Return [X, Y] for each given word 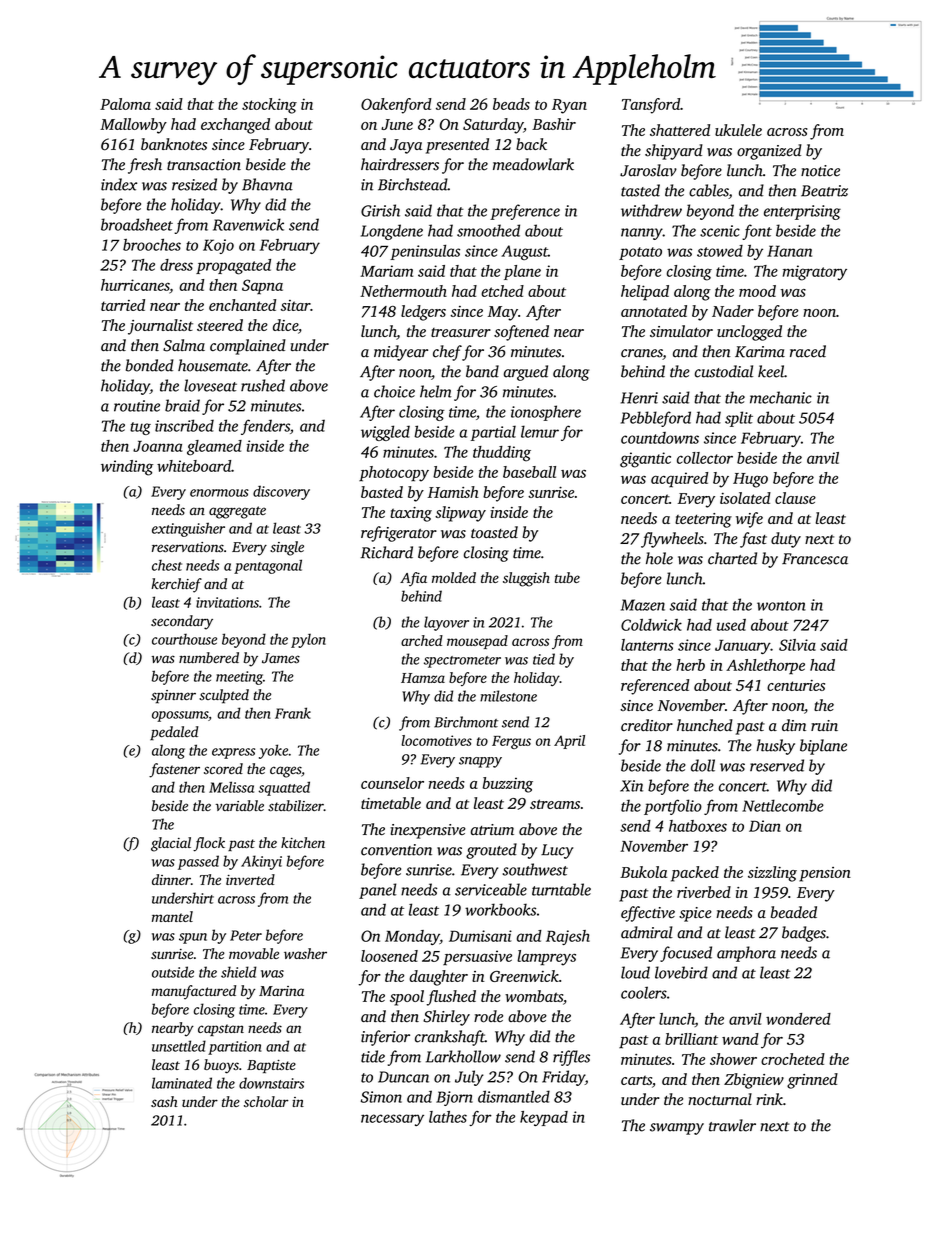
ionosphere [546, 413]
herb [690, 665]
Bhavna [267, 184]
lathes [448, 1117]
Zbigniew [754, 1081]
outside [173, 972]
